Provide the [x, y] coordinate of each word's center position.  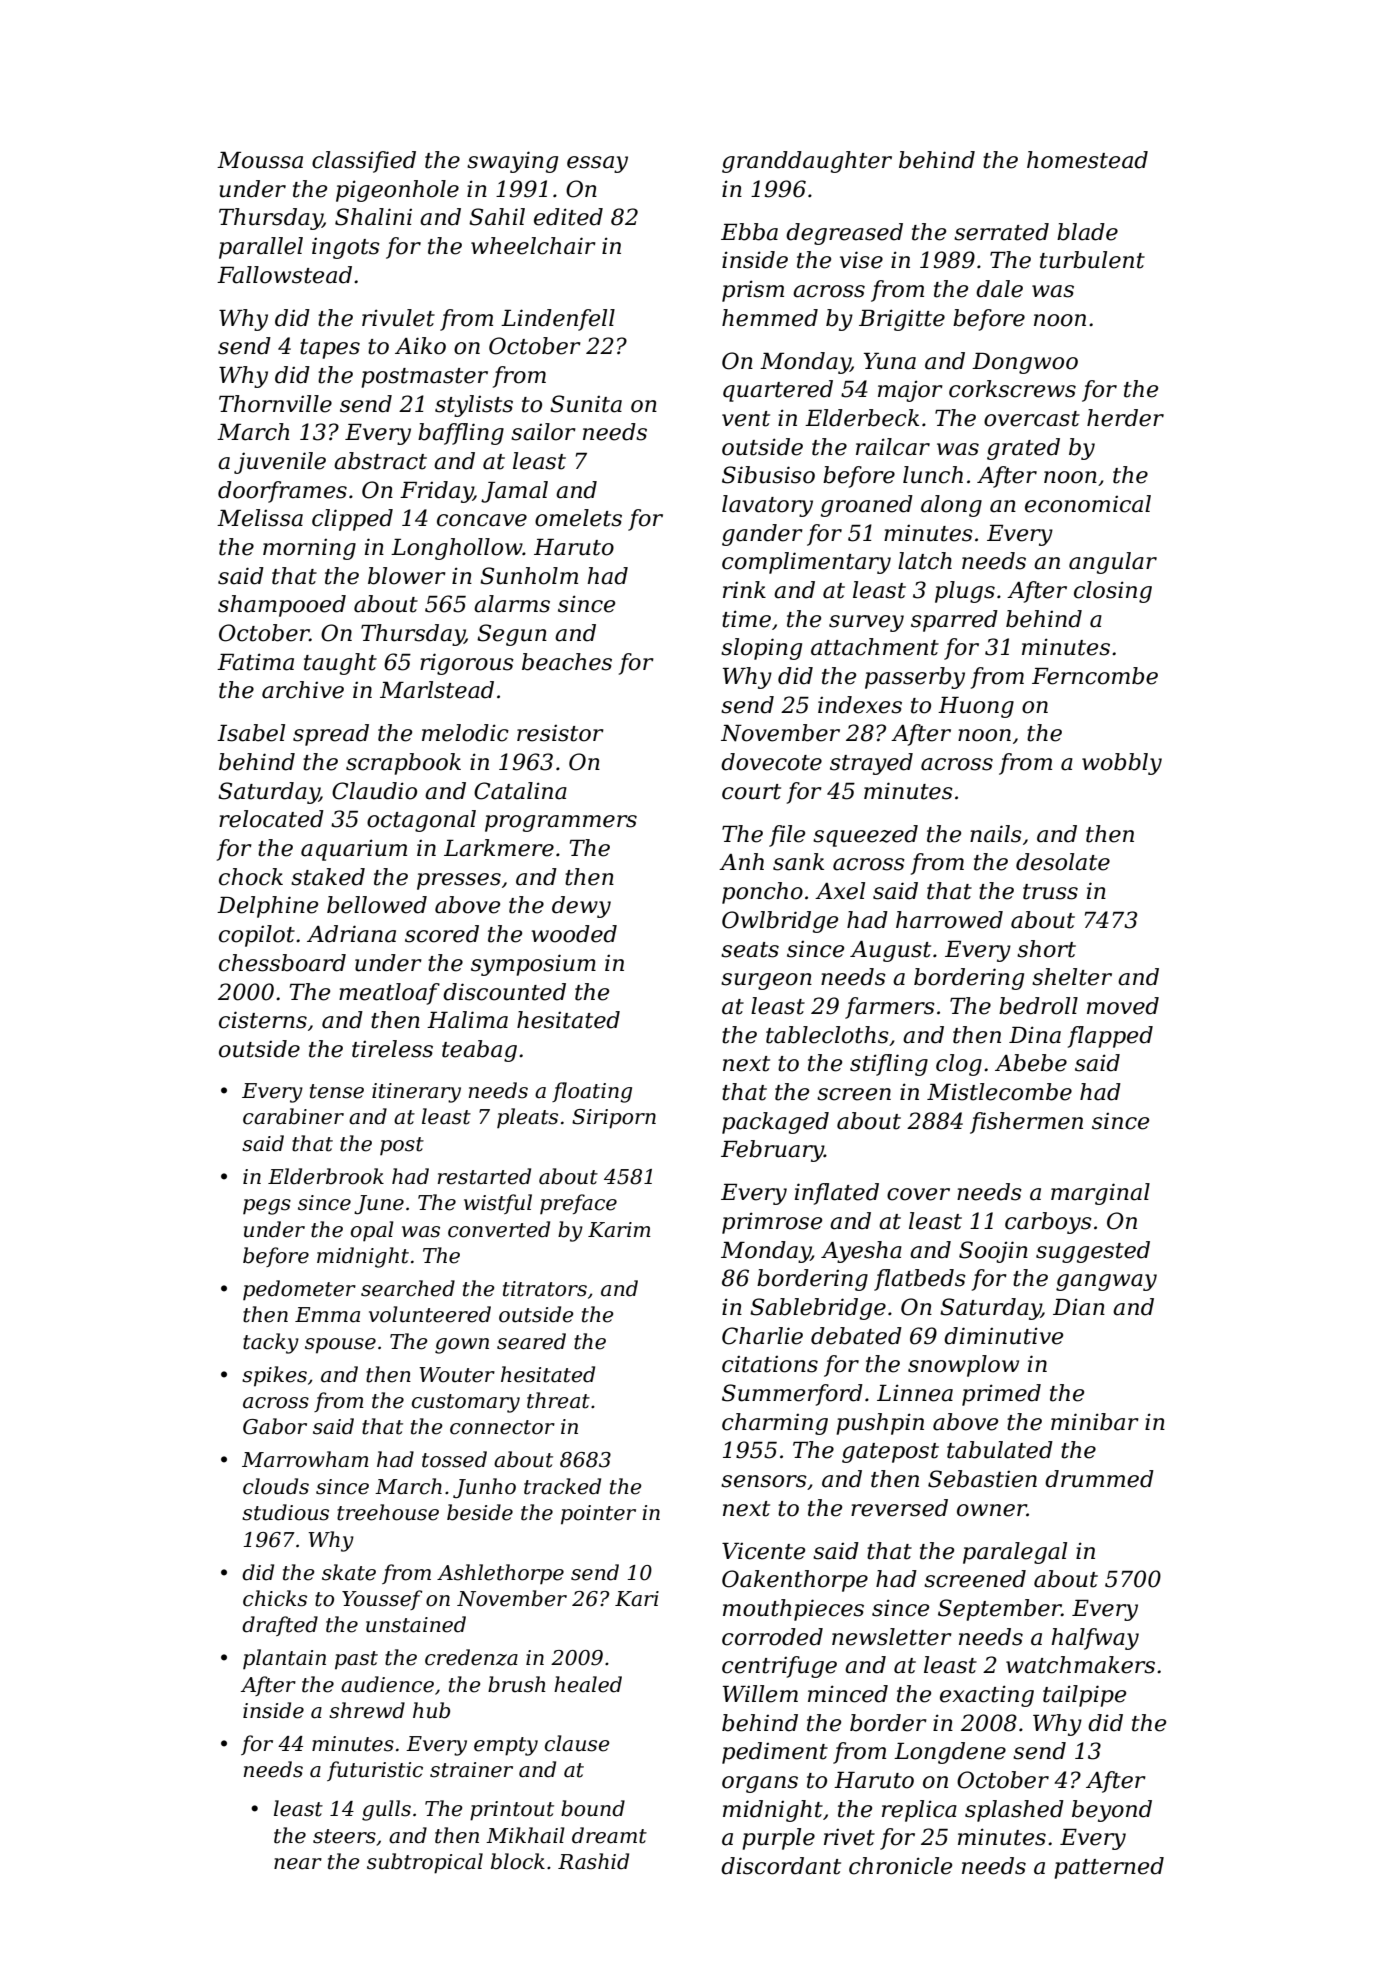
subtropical [425, 1863]
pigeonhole [397, 191]
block [518, 1861]
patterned [1109, 1868]
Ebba [749, 232]
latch [925, 561]
